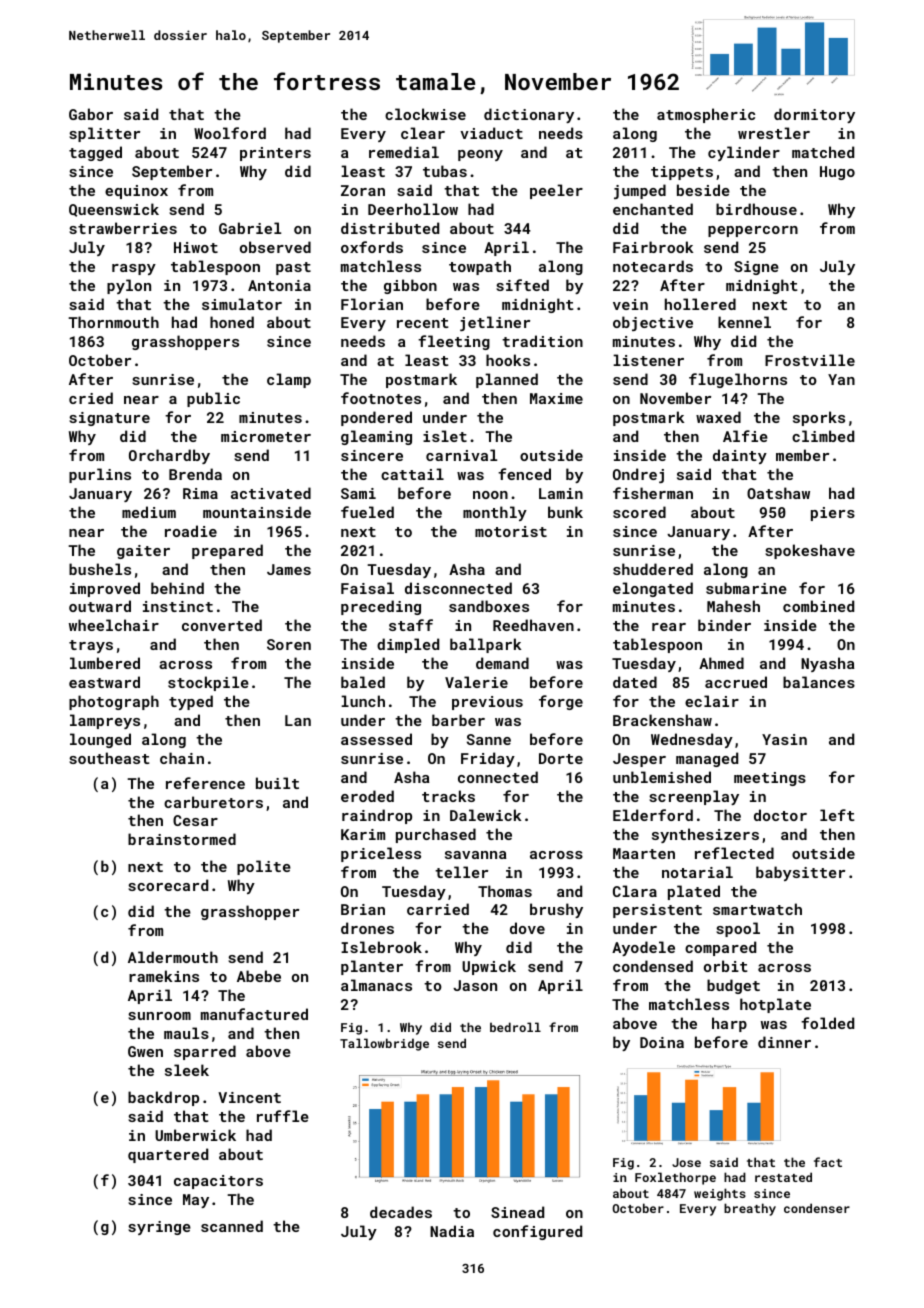 This page has height=1308, width=924. What do you see at coordinates (367, 512) in the page?
I see `fueled` at bounding box center [367, 512].
